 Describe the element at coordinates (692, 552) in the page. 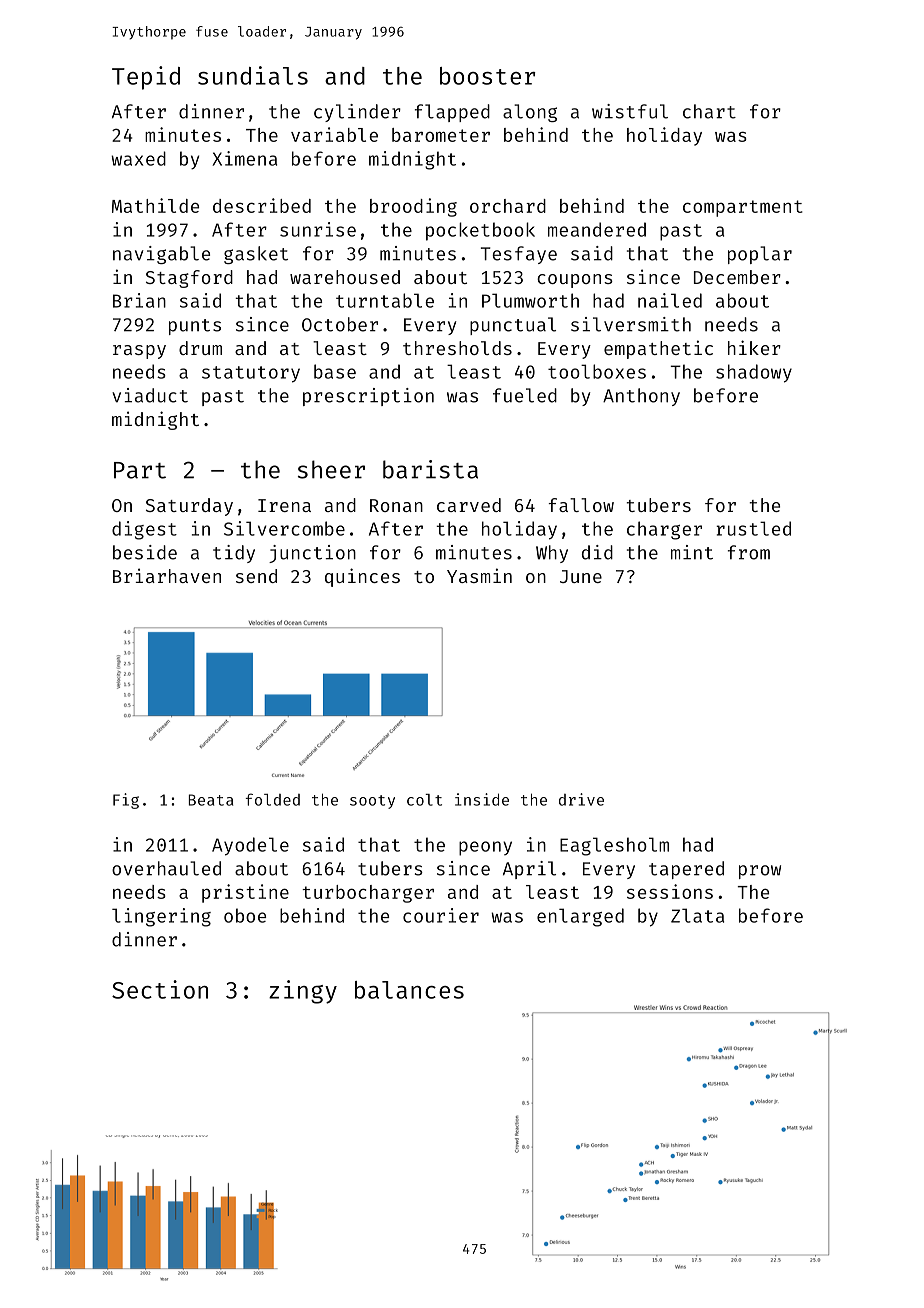

I see `mint` at that location.
